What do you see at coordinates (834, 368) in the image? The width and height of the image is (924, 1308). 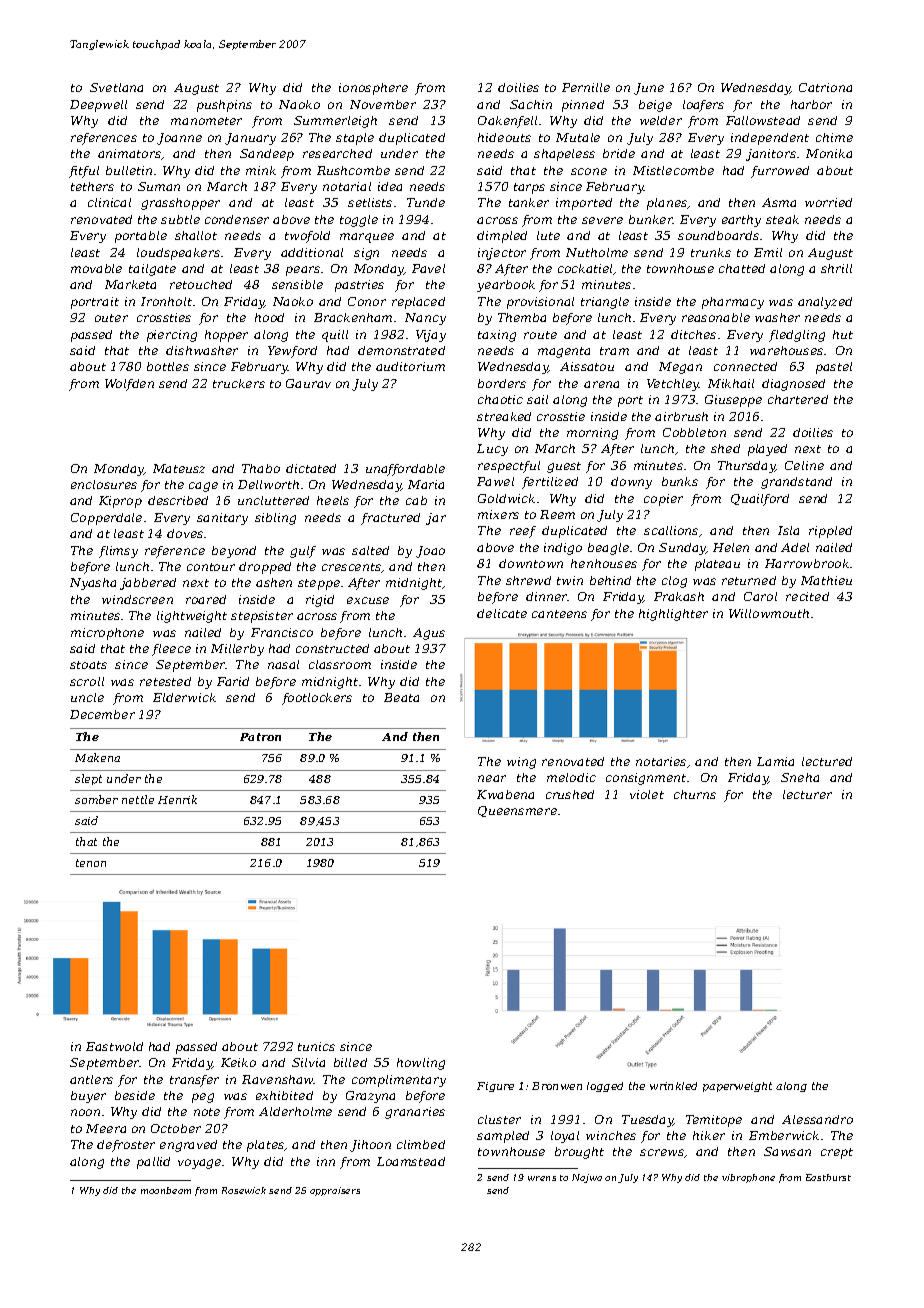 I see `pastel` at bounding box center [834, 368].
